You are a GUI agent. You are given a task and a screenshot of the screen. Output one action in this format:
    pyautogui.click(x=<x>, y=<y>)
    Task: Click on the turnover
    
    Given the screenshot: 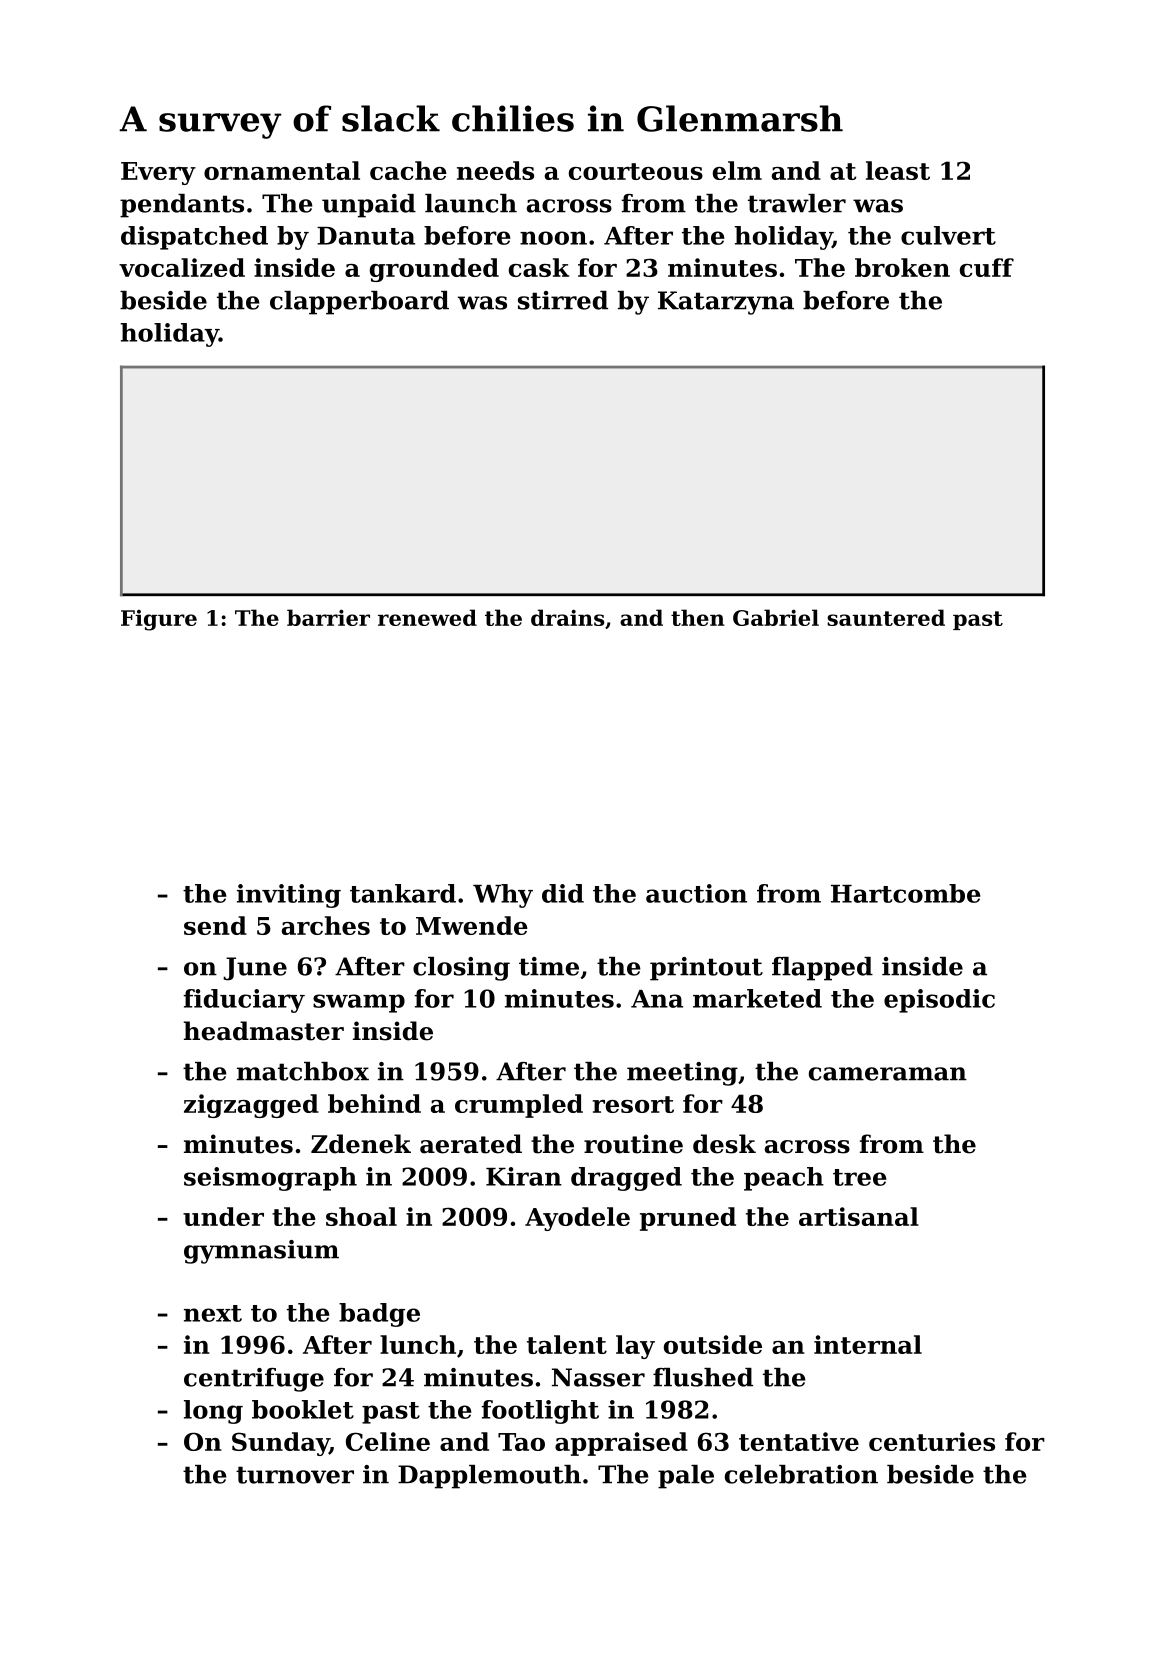 What is the action you would take?
    pyautogui.click(x=295, y=1475)
